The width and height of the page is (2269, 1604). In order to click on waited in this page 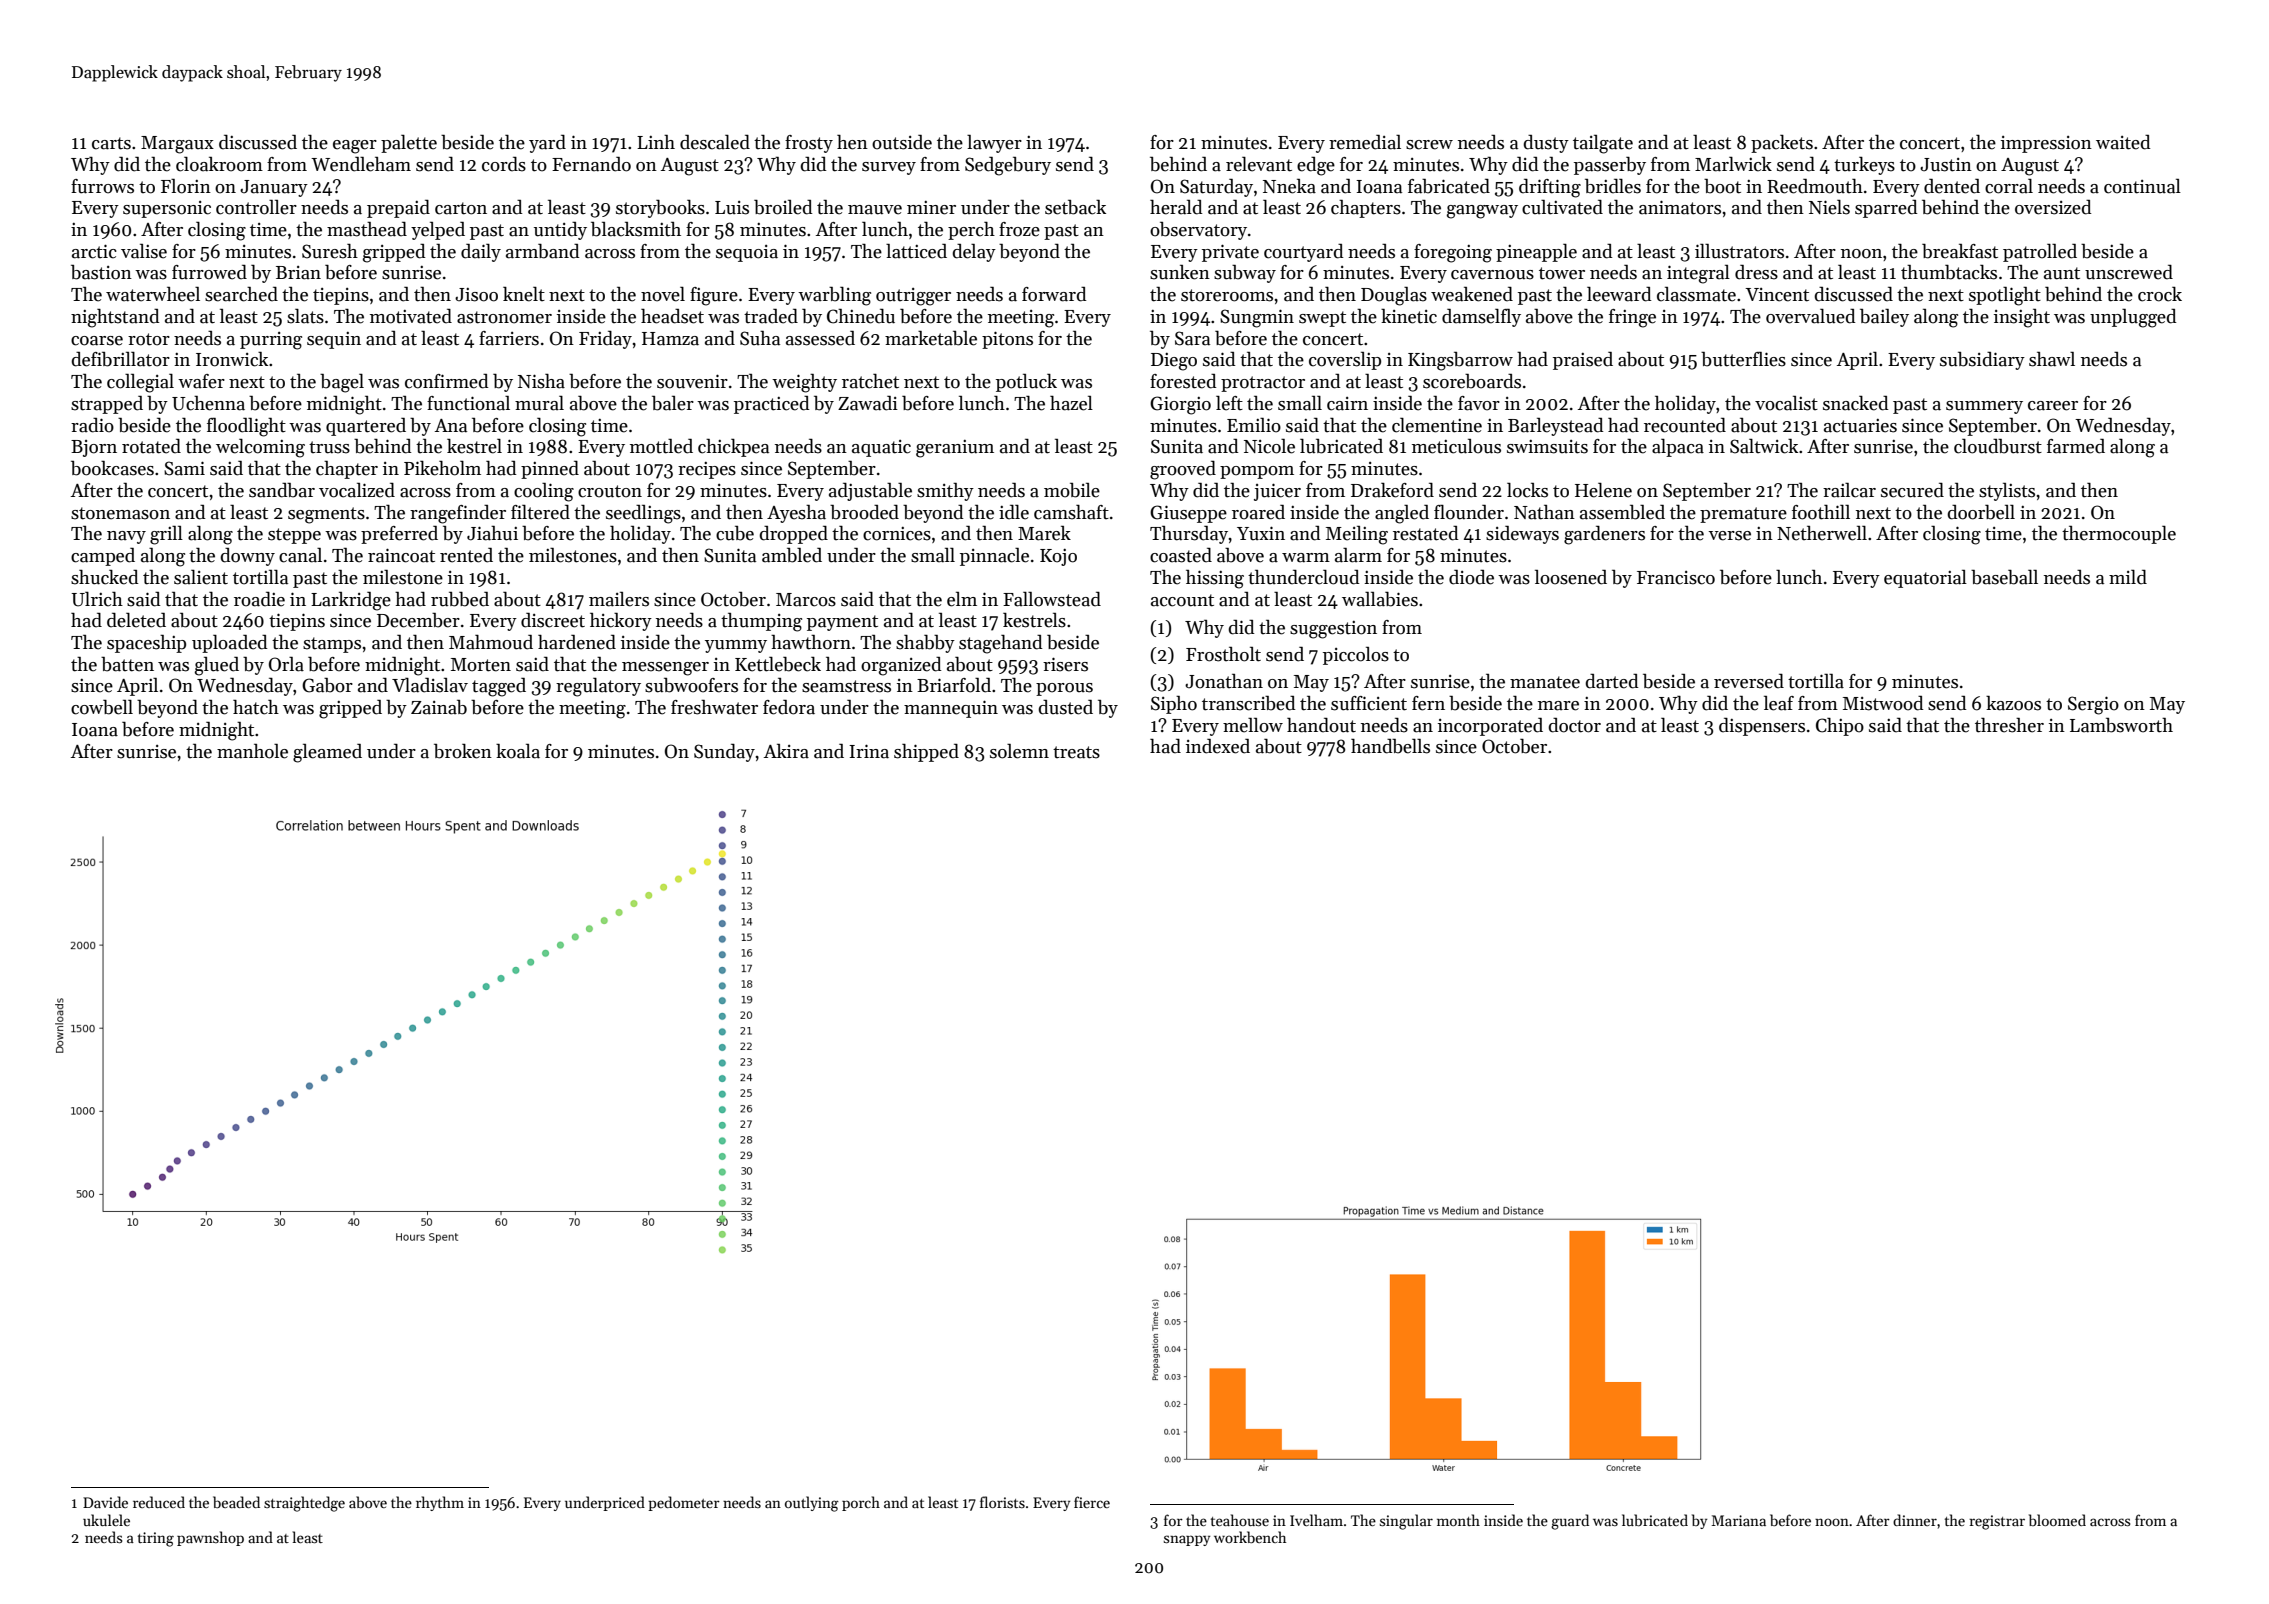, I will do `click(2123, 142)`.
